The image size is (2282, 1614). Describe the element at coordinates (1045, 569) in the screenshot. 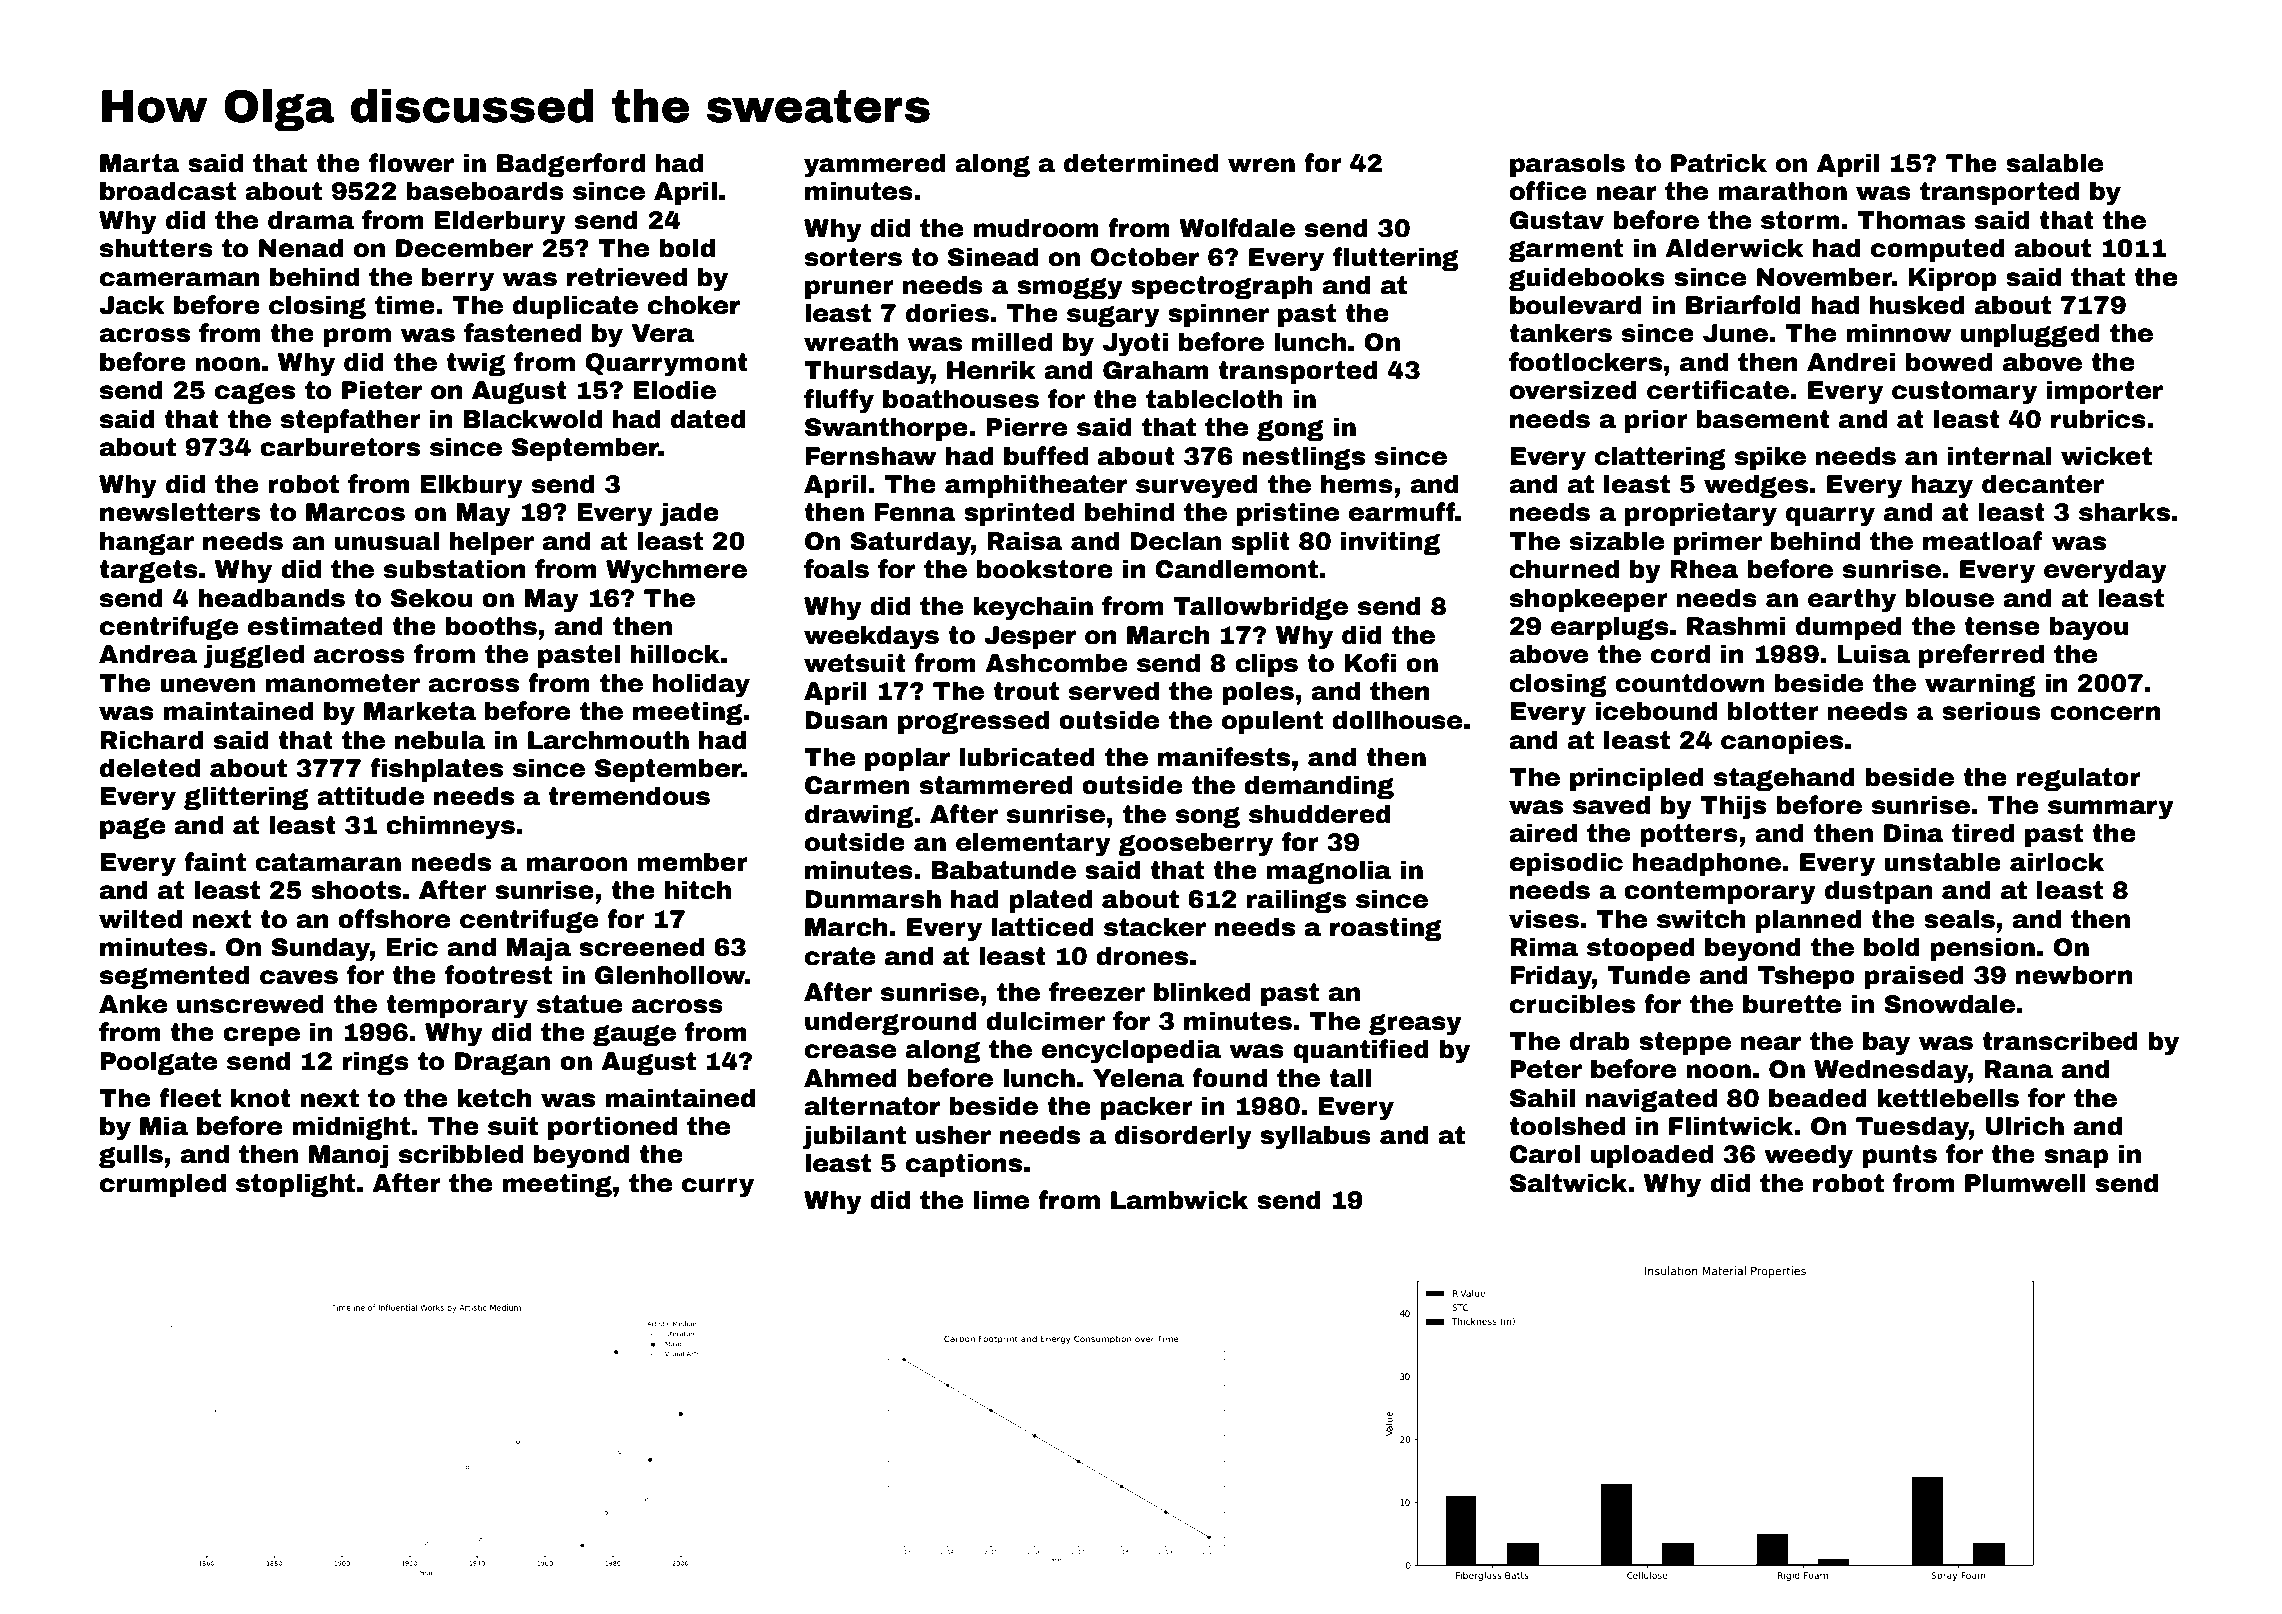

I see `bookstore` at that location.
